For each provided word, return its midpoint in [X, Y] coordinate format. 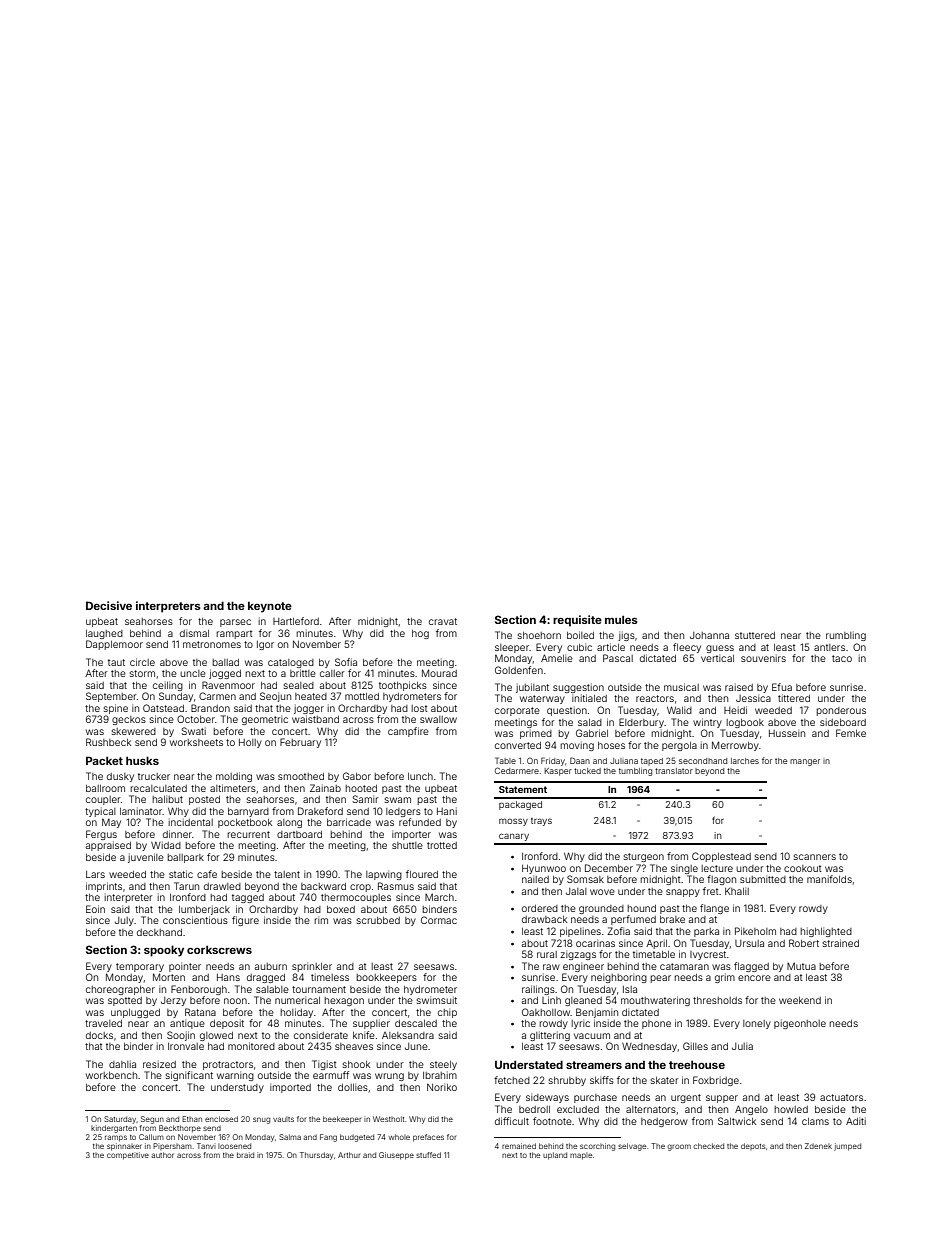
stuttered [755, 635]
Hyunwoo [544, 869]
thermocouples [356, 898]
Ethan [192, 1119]
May [111, 823]
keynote [270, 607]
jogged [225, 674]
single [684, 869]
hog [420, 634]
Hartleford [296, 621]
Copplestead [721, 857]
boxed [341, 909]
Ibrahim [440, 1075]
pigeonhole [800, 1024]
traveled [103, 1023]
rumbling [846, 636]
